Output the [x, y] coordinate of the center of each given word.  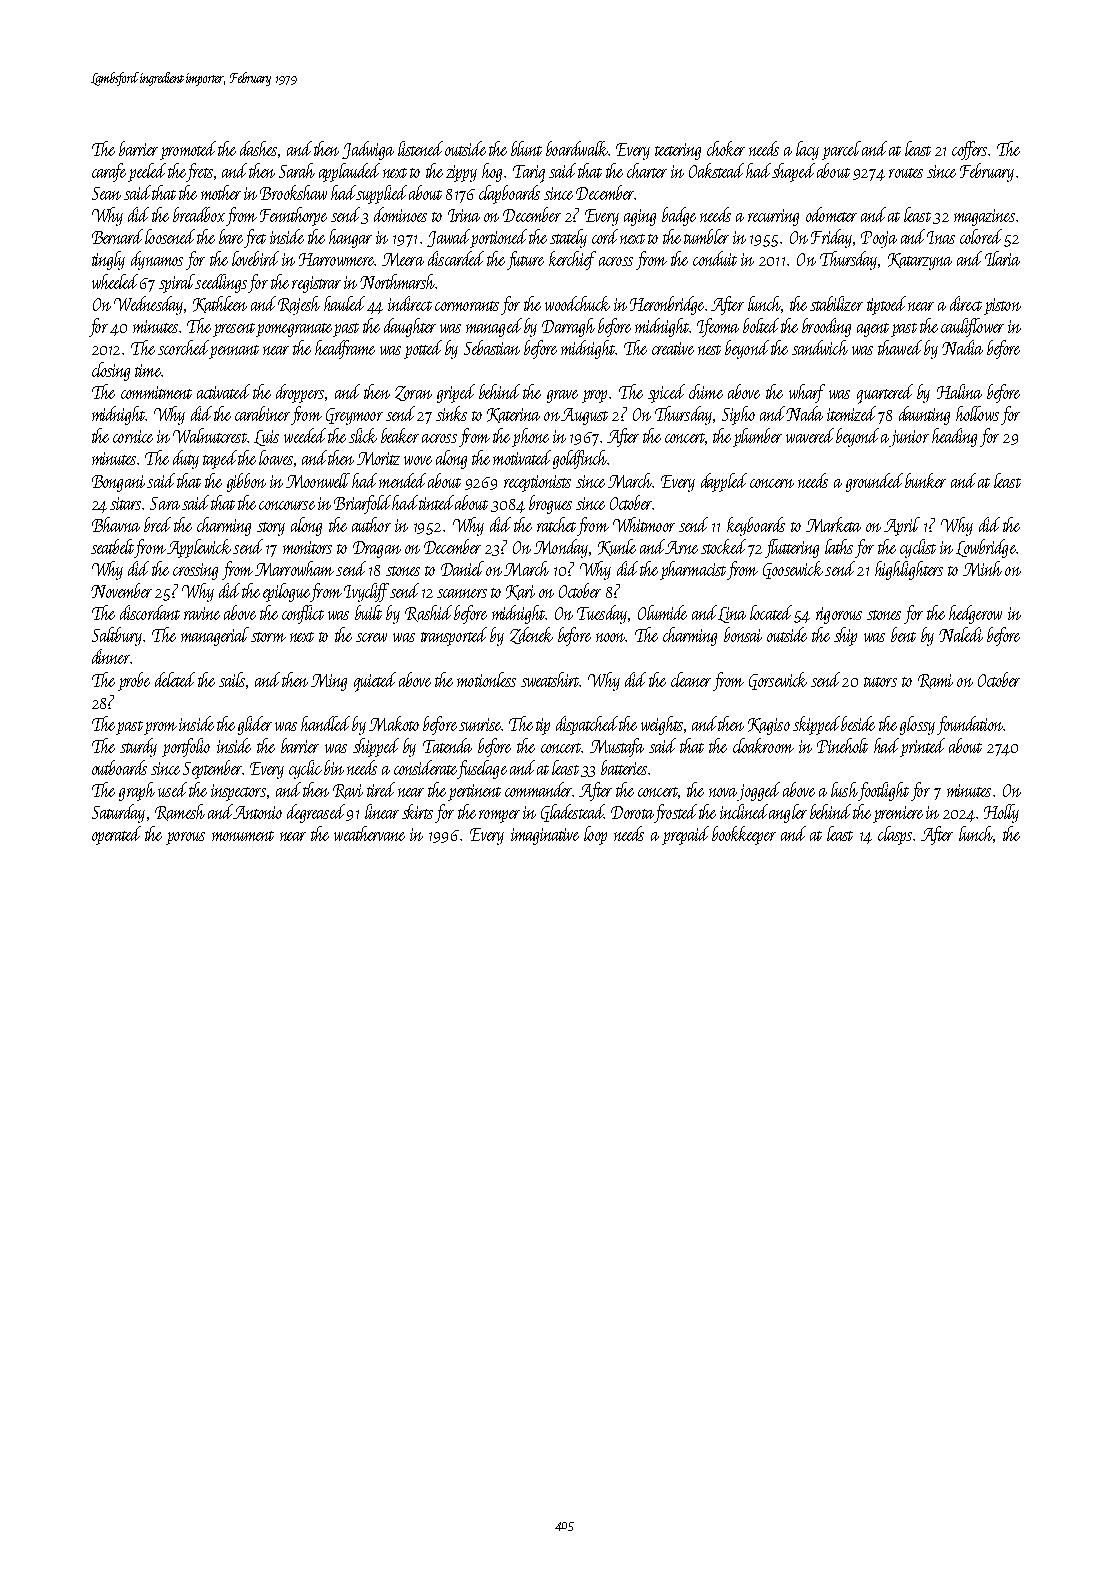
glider [255, 725]
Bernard [117, 236]
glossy [917, 725]
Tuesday [602, 614]
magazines [984, 217]
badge [679, 216]
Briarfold [362, 504]
